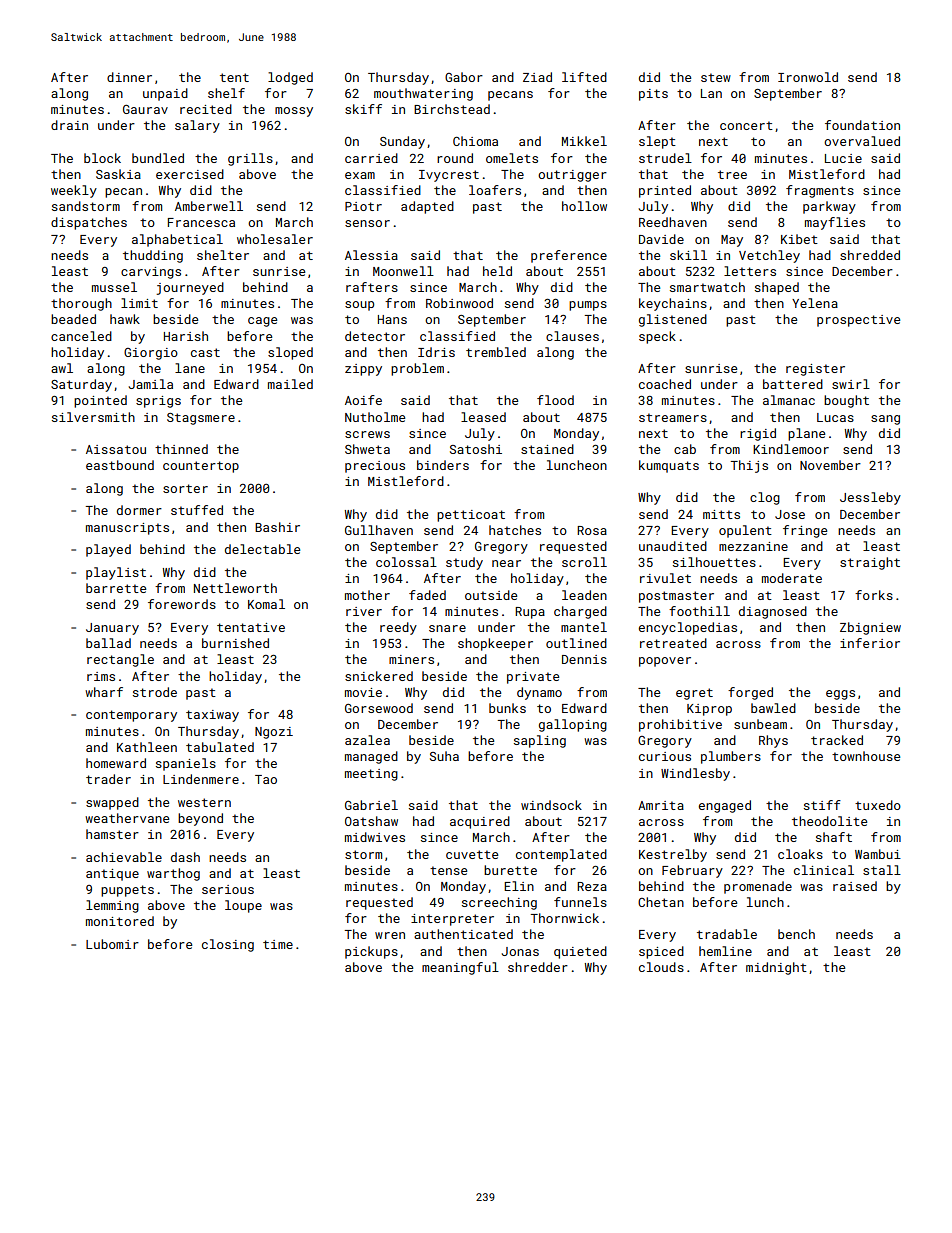 The width and height of the page is (952, 1233). I want to click on burette, so click(510, 870).
